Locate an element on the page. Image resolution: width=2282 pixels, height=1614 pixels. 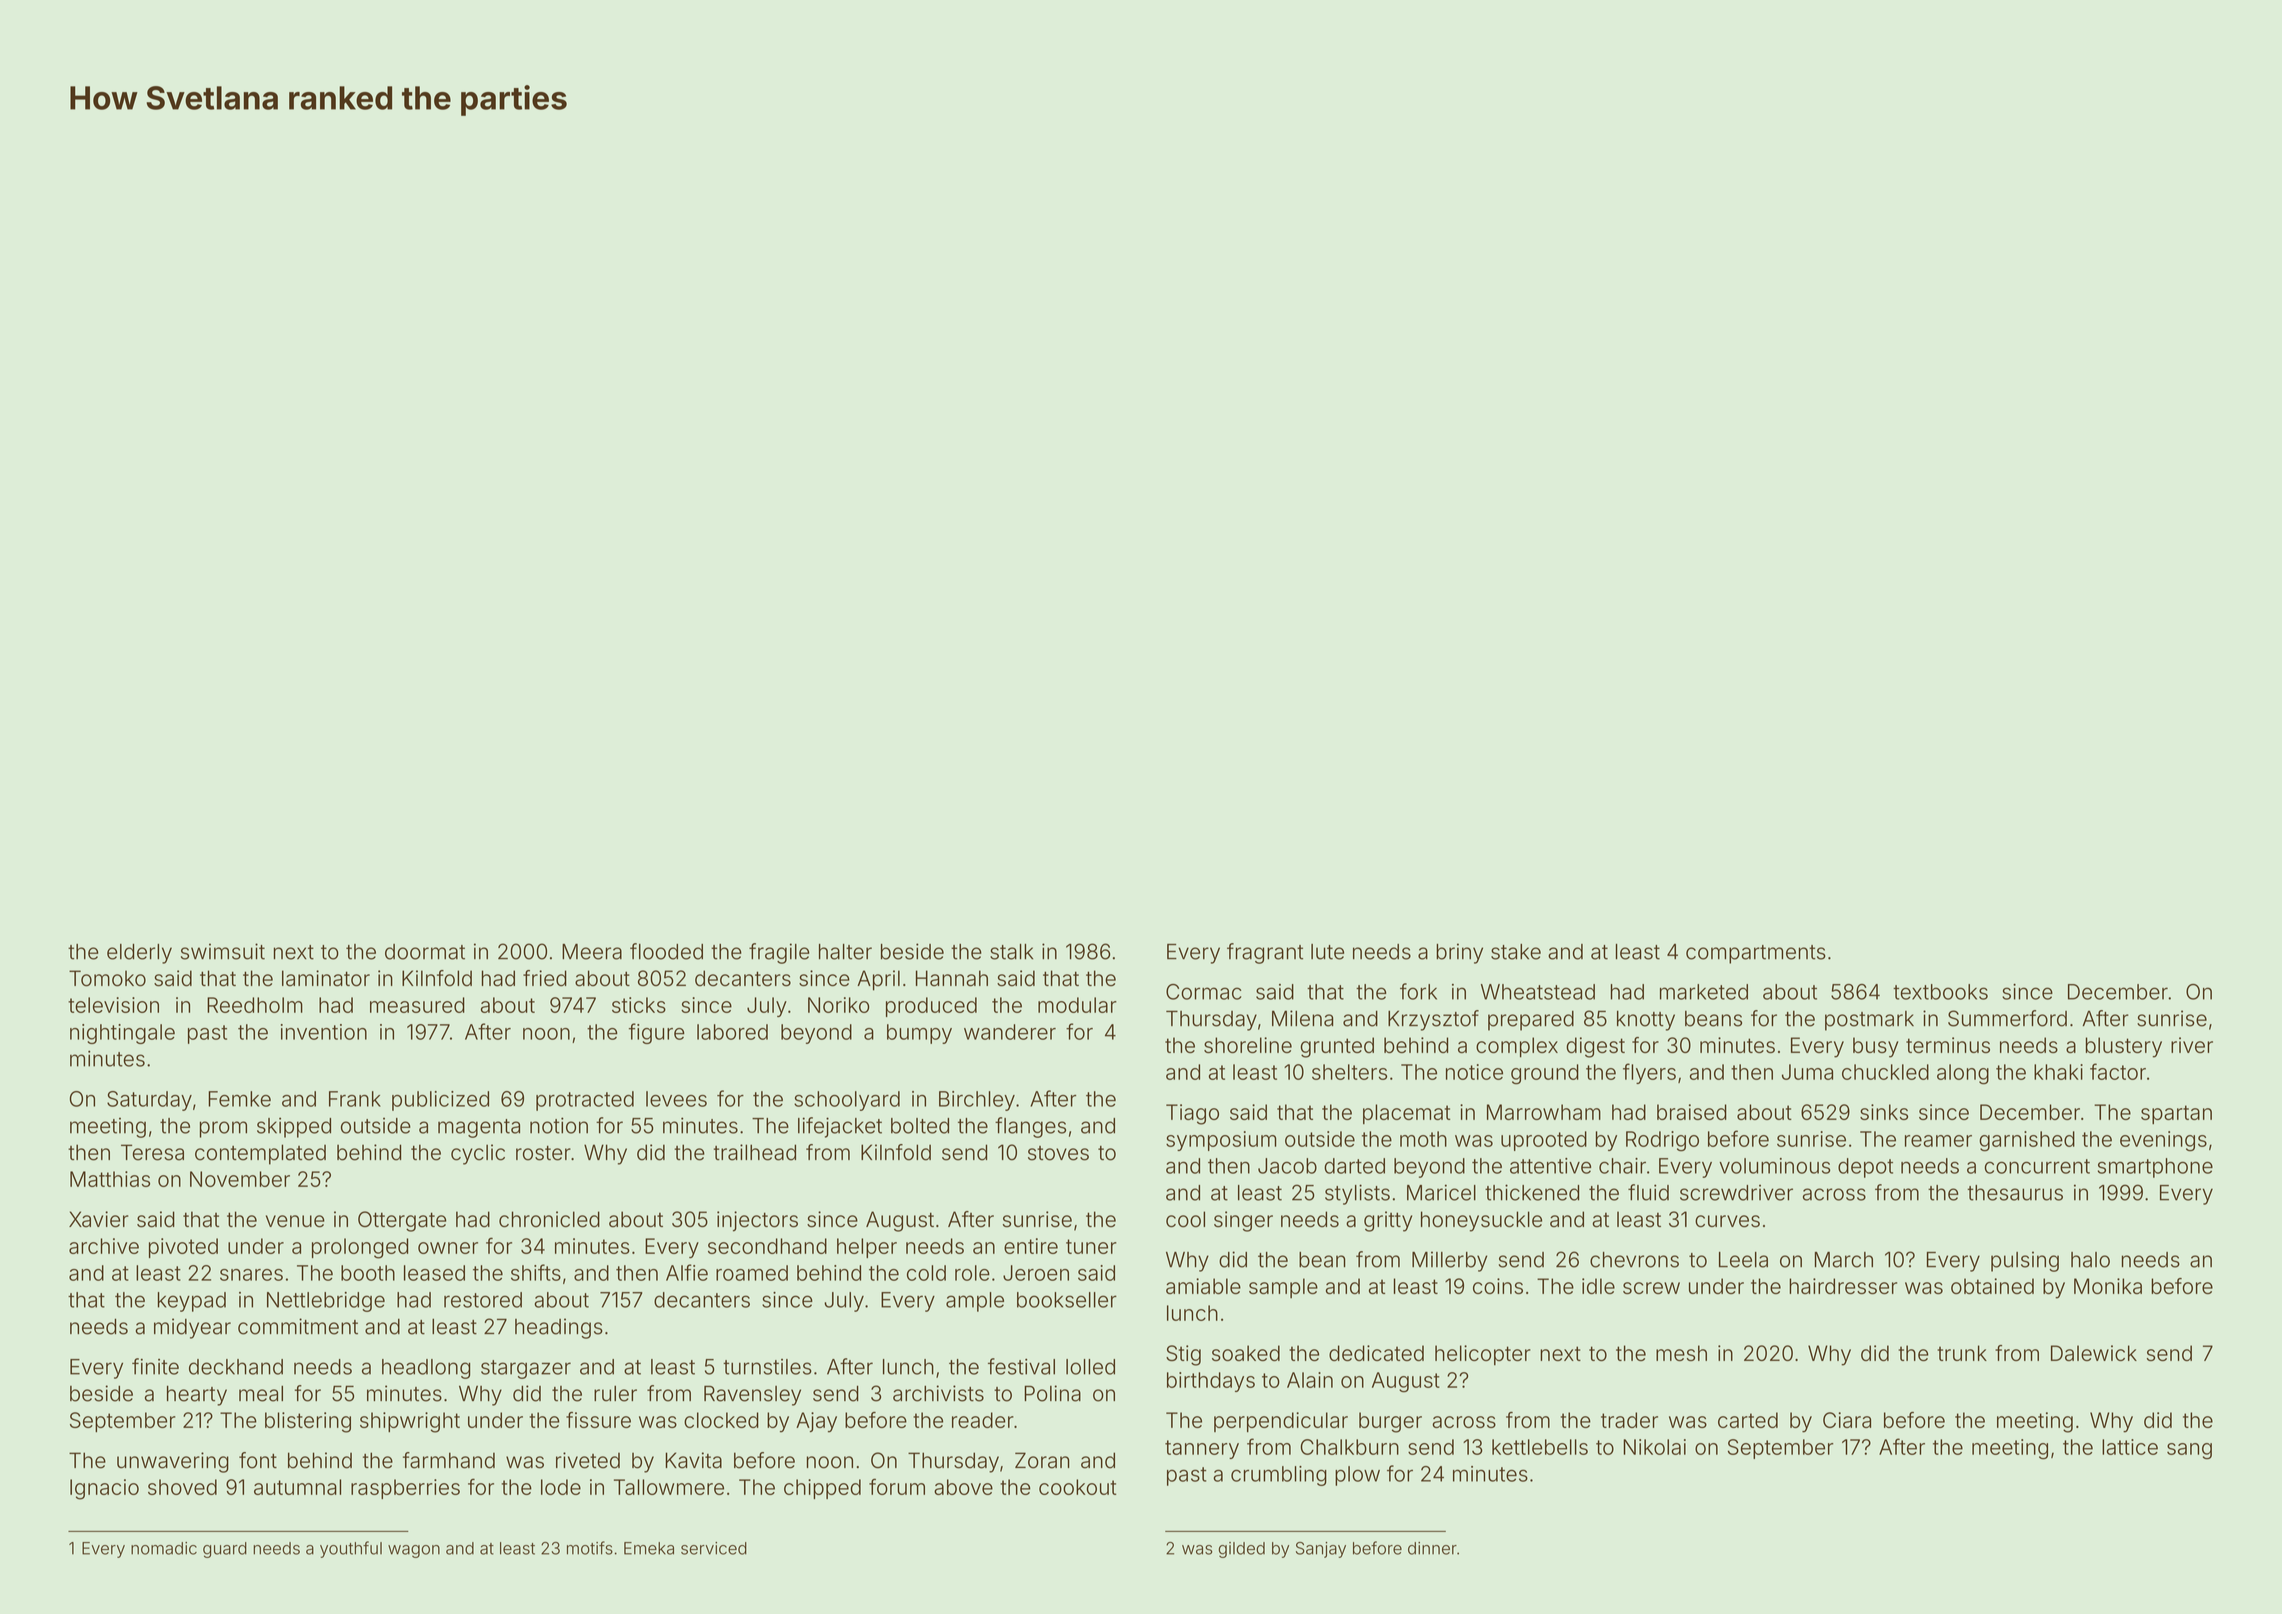
measured is located at coordinates (417, 1005).
